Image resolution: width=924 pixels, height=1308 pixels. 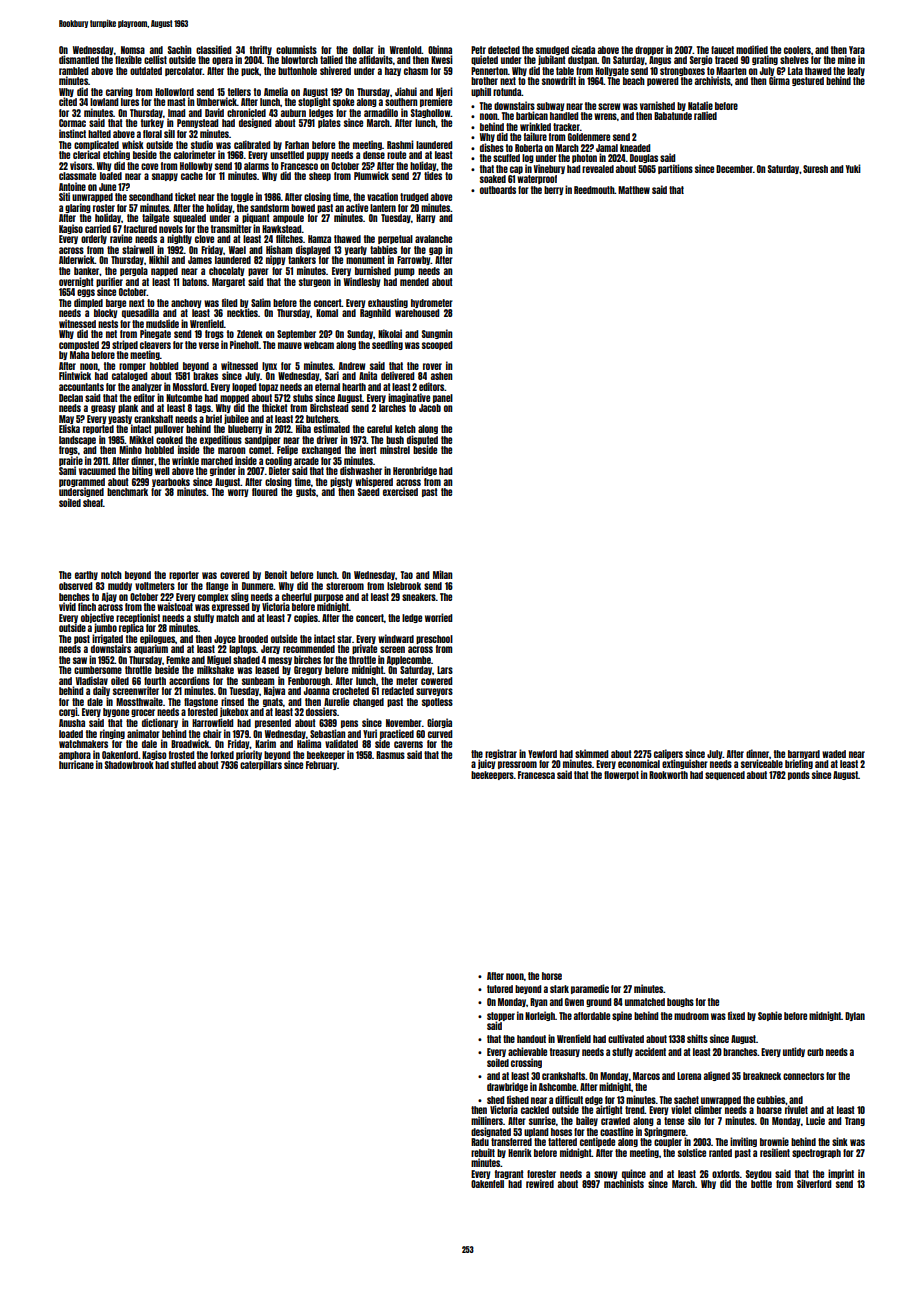 I want to click on forked, so click(x=222, y=755).
